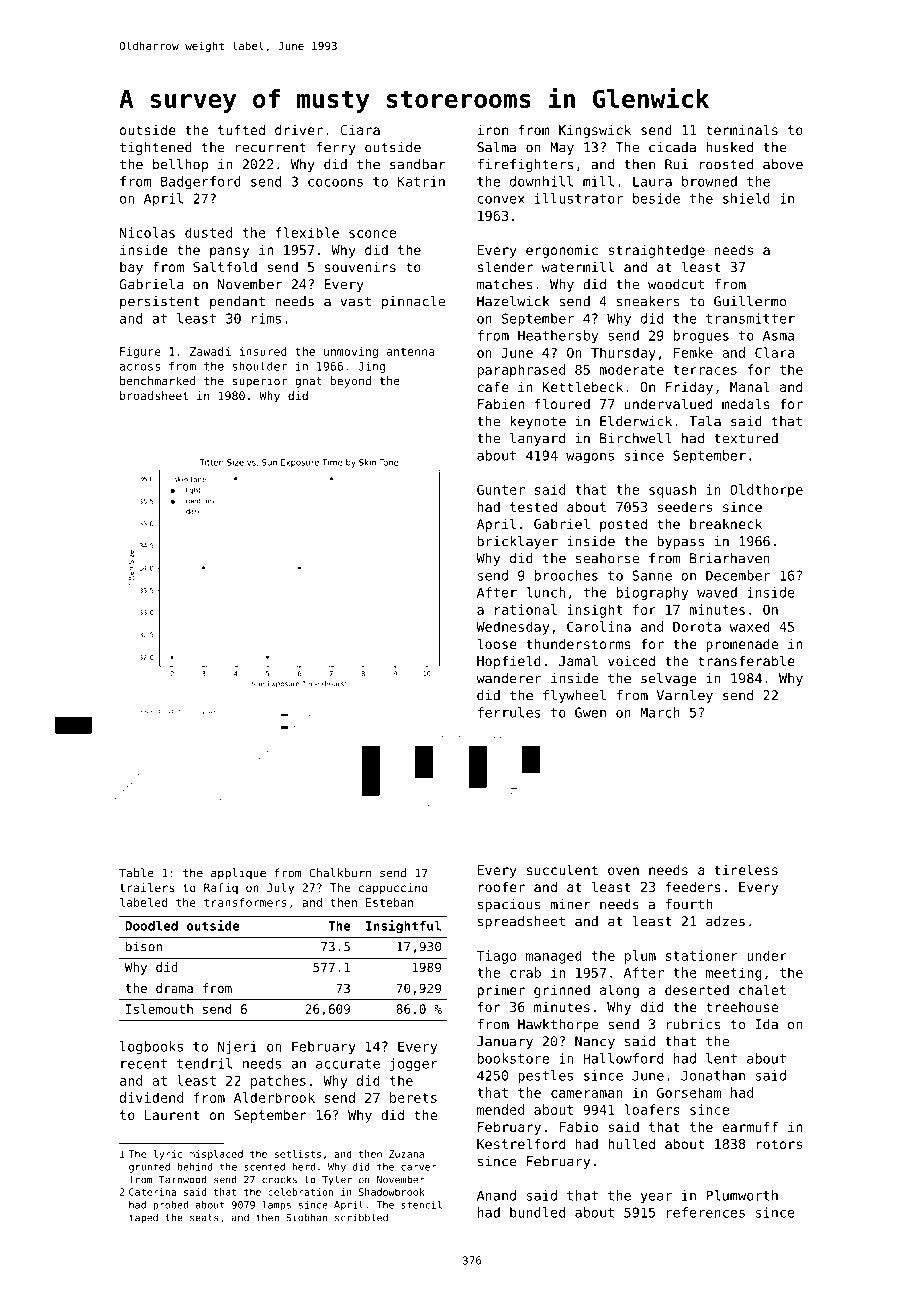  What do you see at coordinates (204, 1063) in the screenshot?
I see `tendril` at bounding box center [204, 1063].
